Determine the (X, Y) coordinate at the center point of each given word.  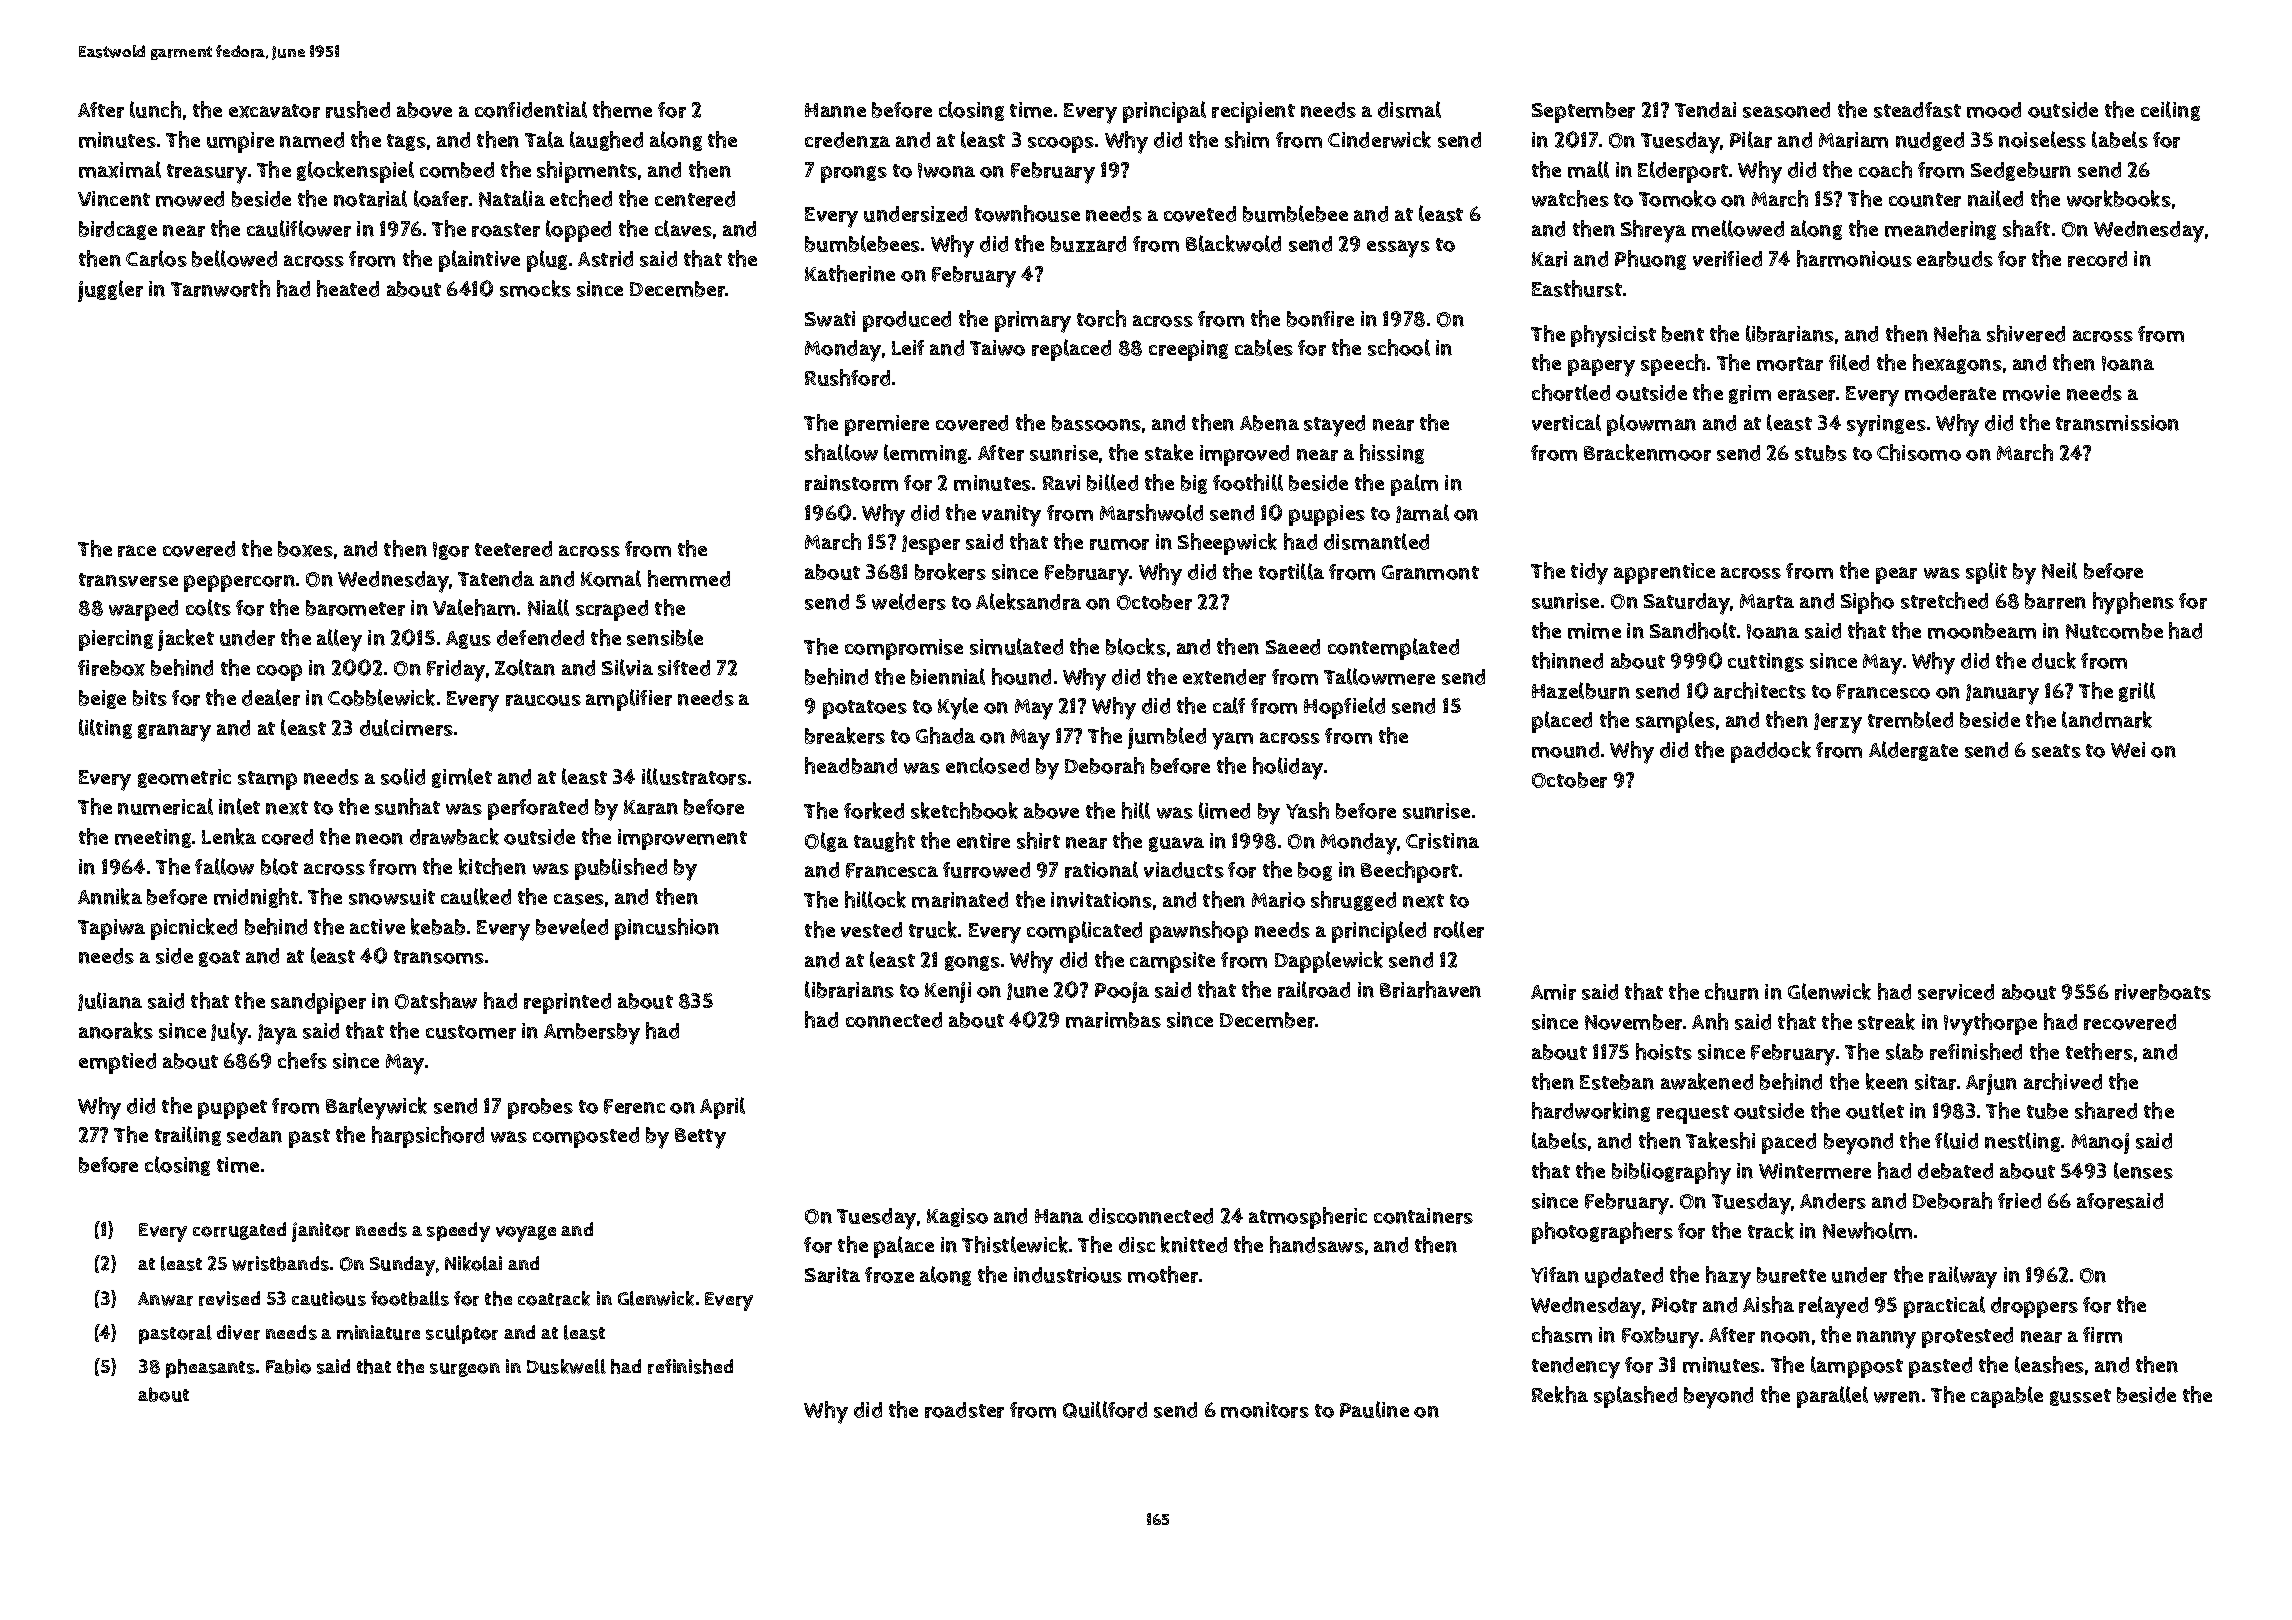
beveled (572, 926)
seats (2056, 751)
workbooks (2119, 198)
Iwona (946, 170)
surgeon (465, 1370)
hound (1021, 676)
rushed (358, 109)
